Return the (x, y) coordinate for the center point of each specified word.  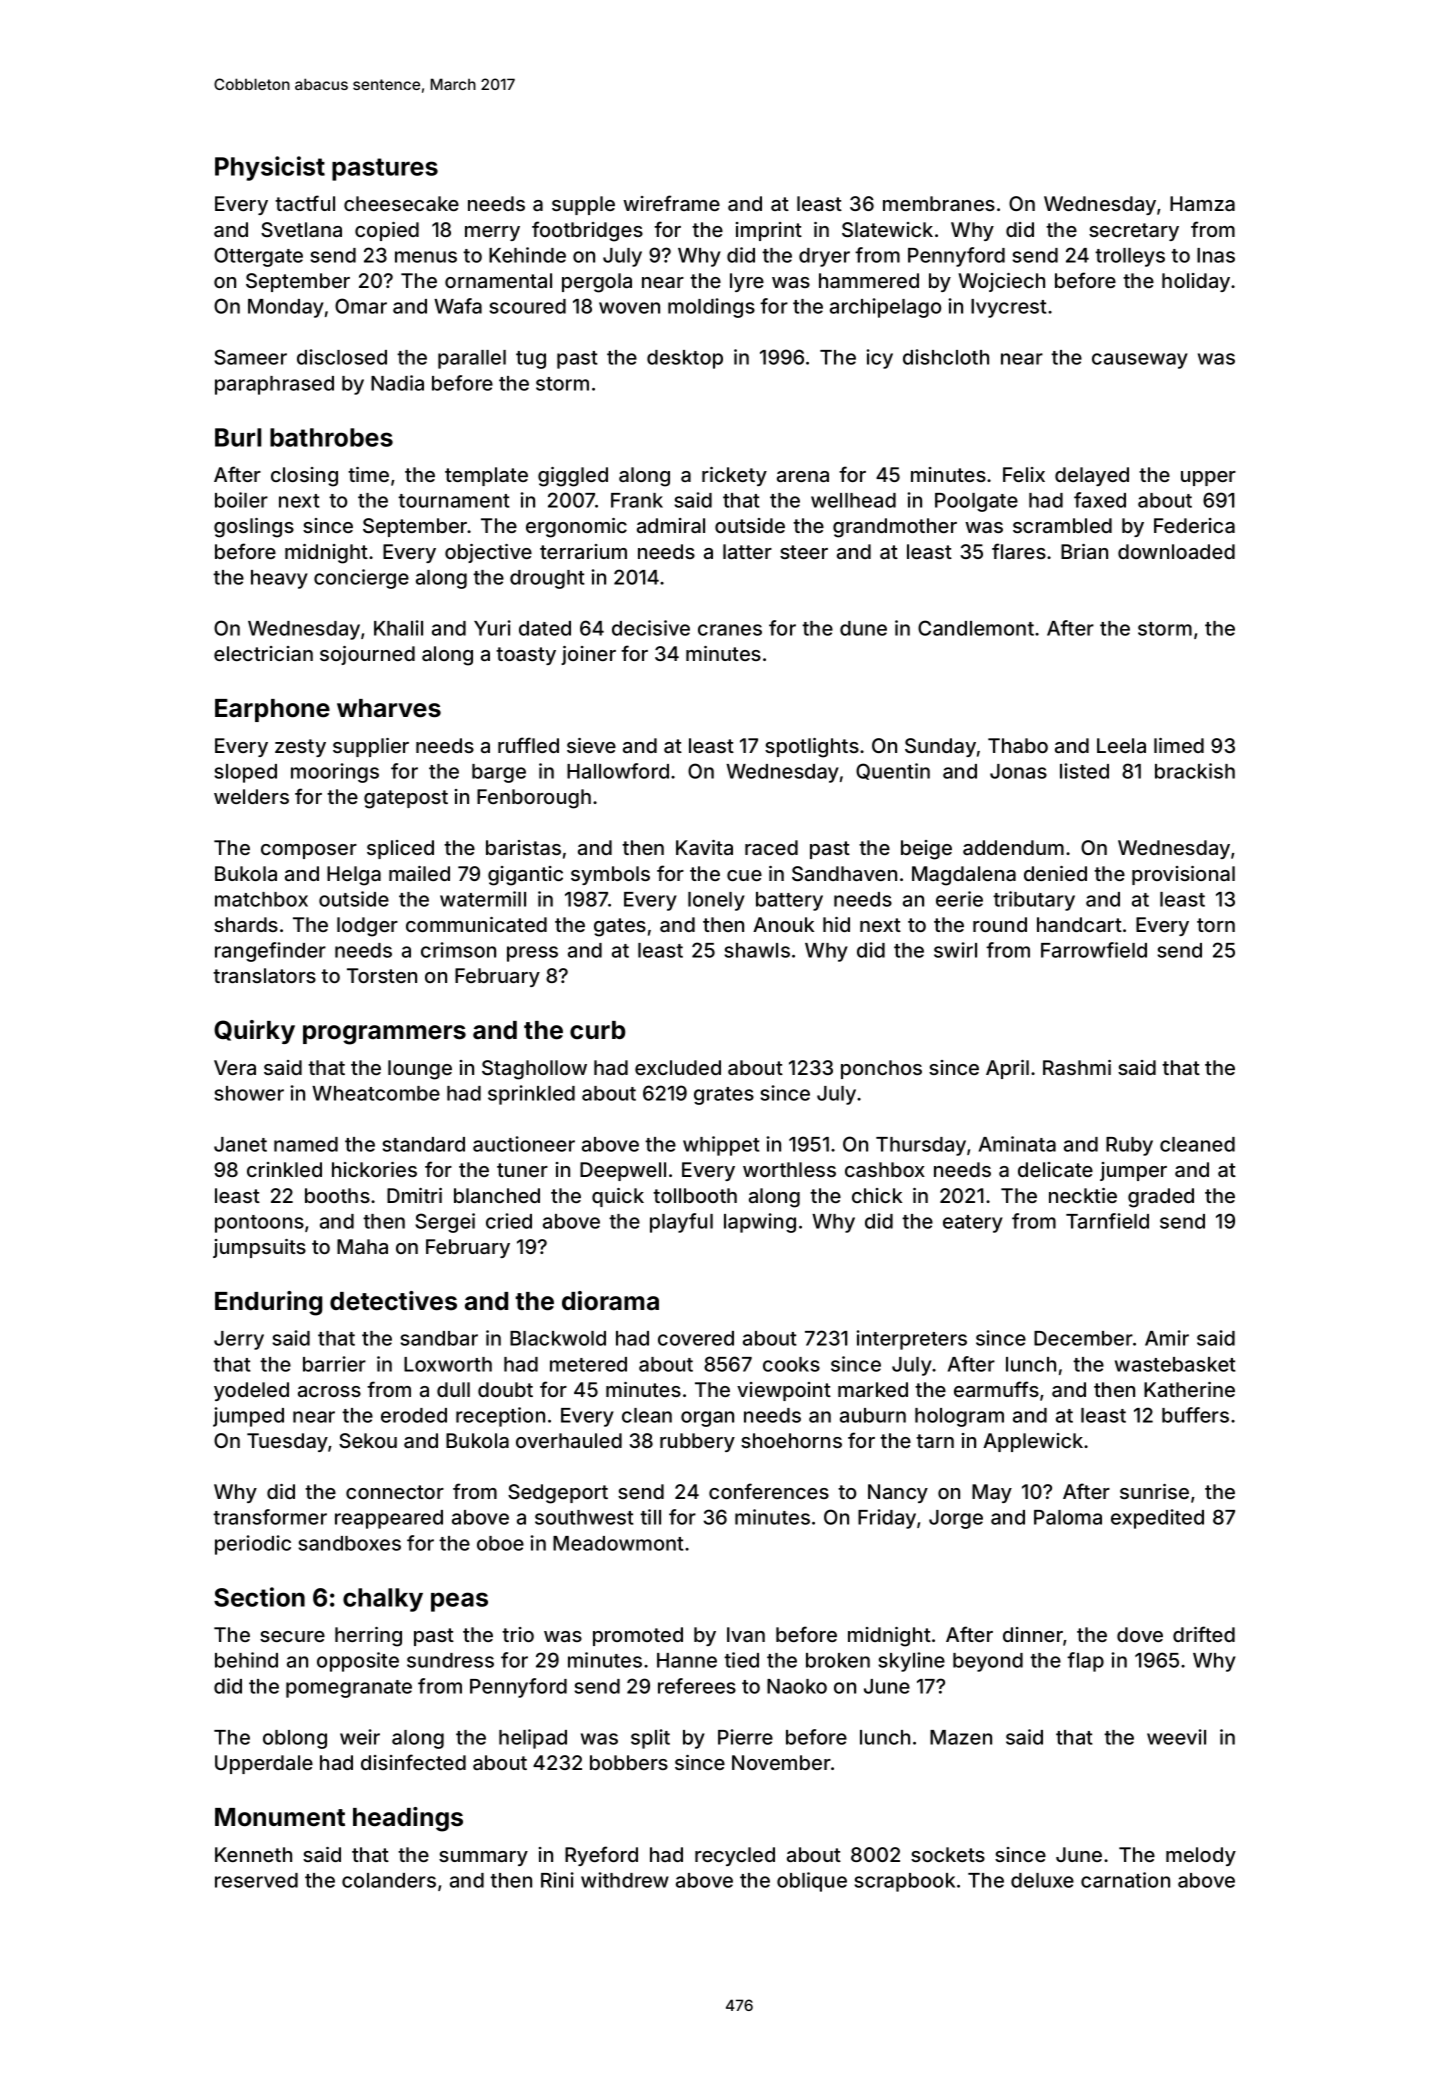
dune (863, 628)
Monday (286, 308)
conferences (769, 1491)
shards (246, 924)
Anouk (783, 924)
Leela (1121, 745)
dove (1140, 1634)
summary (483, 1858)
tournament (454, 501)
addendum (1013, 847)
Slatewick (887, 229)
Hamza (1202, 203)
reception (500, 1417)
